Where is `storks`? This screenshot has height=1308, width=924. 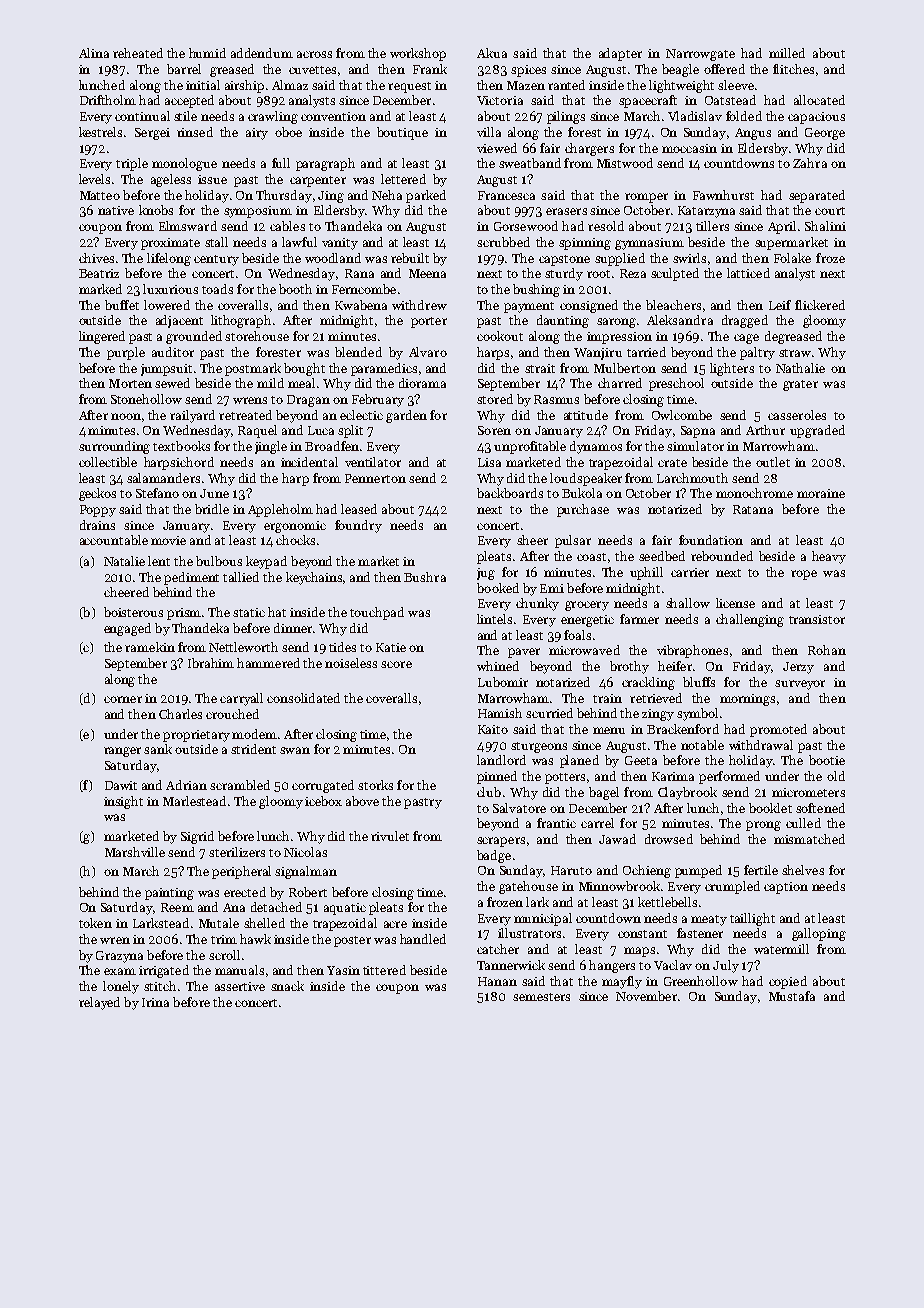 storks is located at coordinates (375, 785).
